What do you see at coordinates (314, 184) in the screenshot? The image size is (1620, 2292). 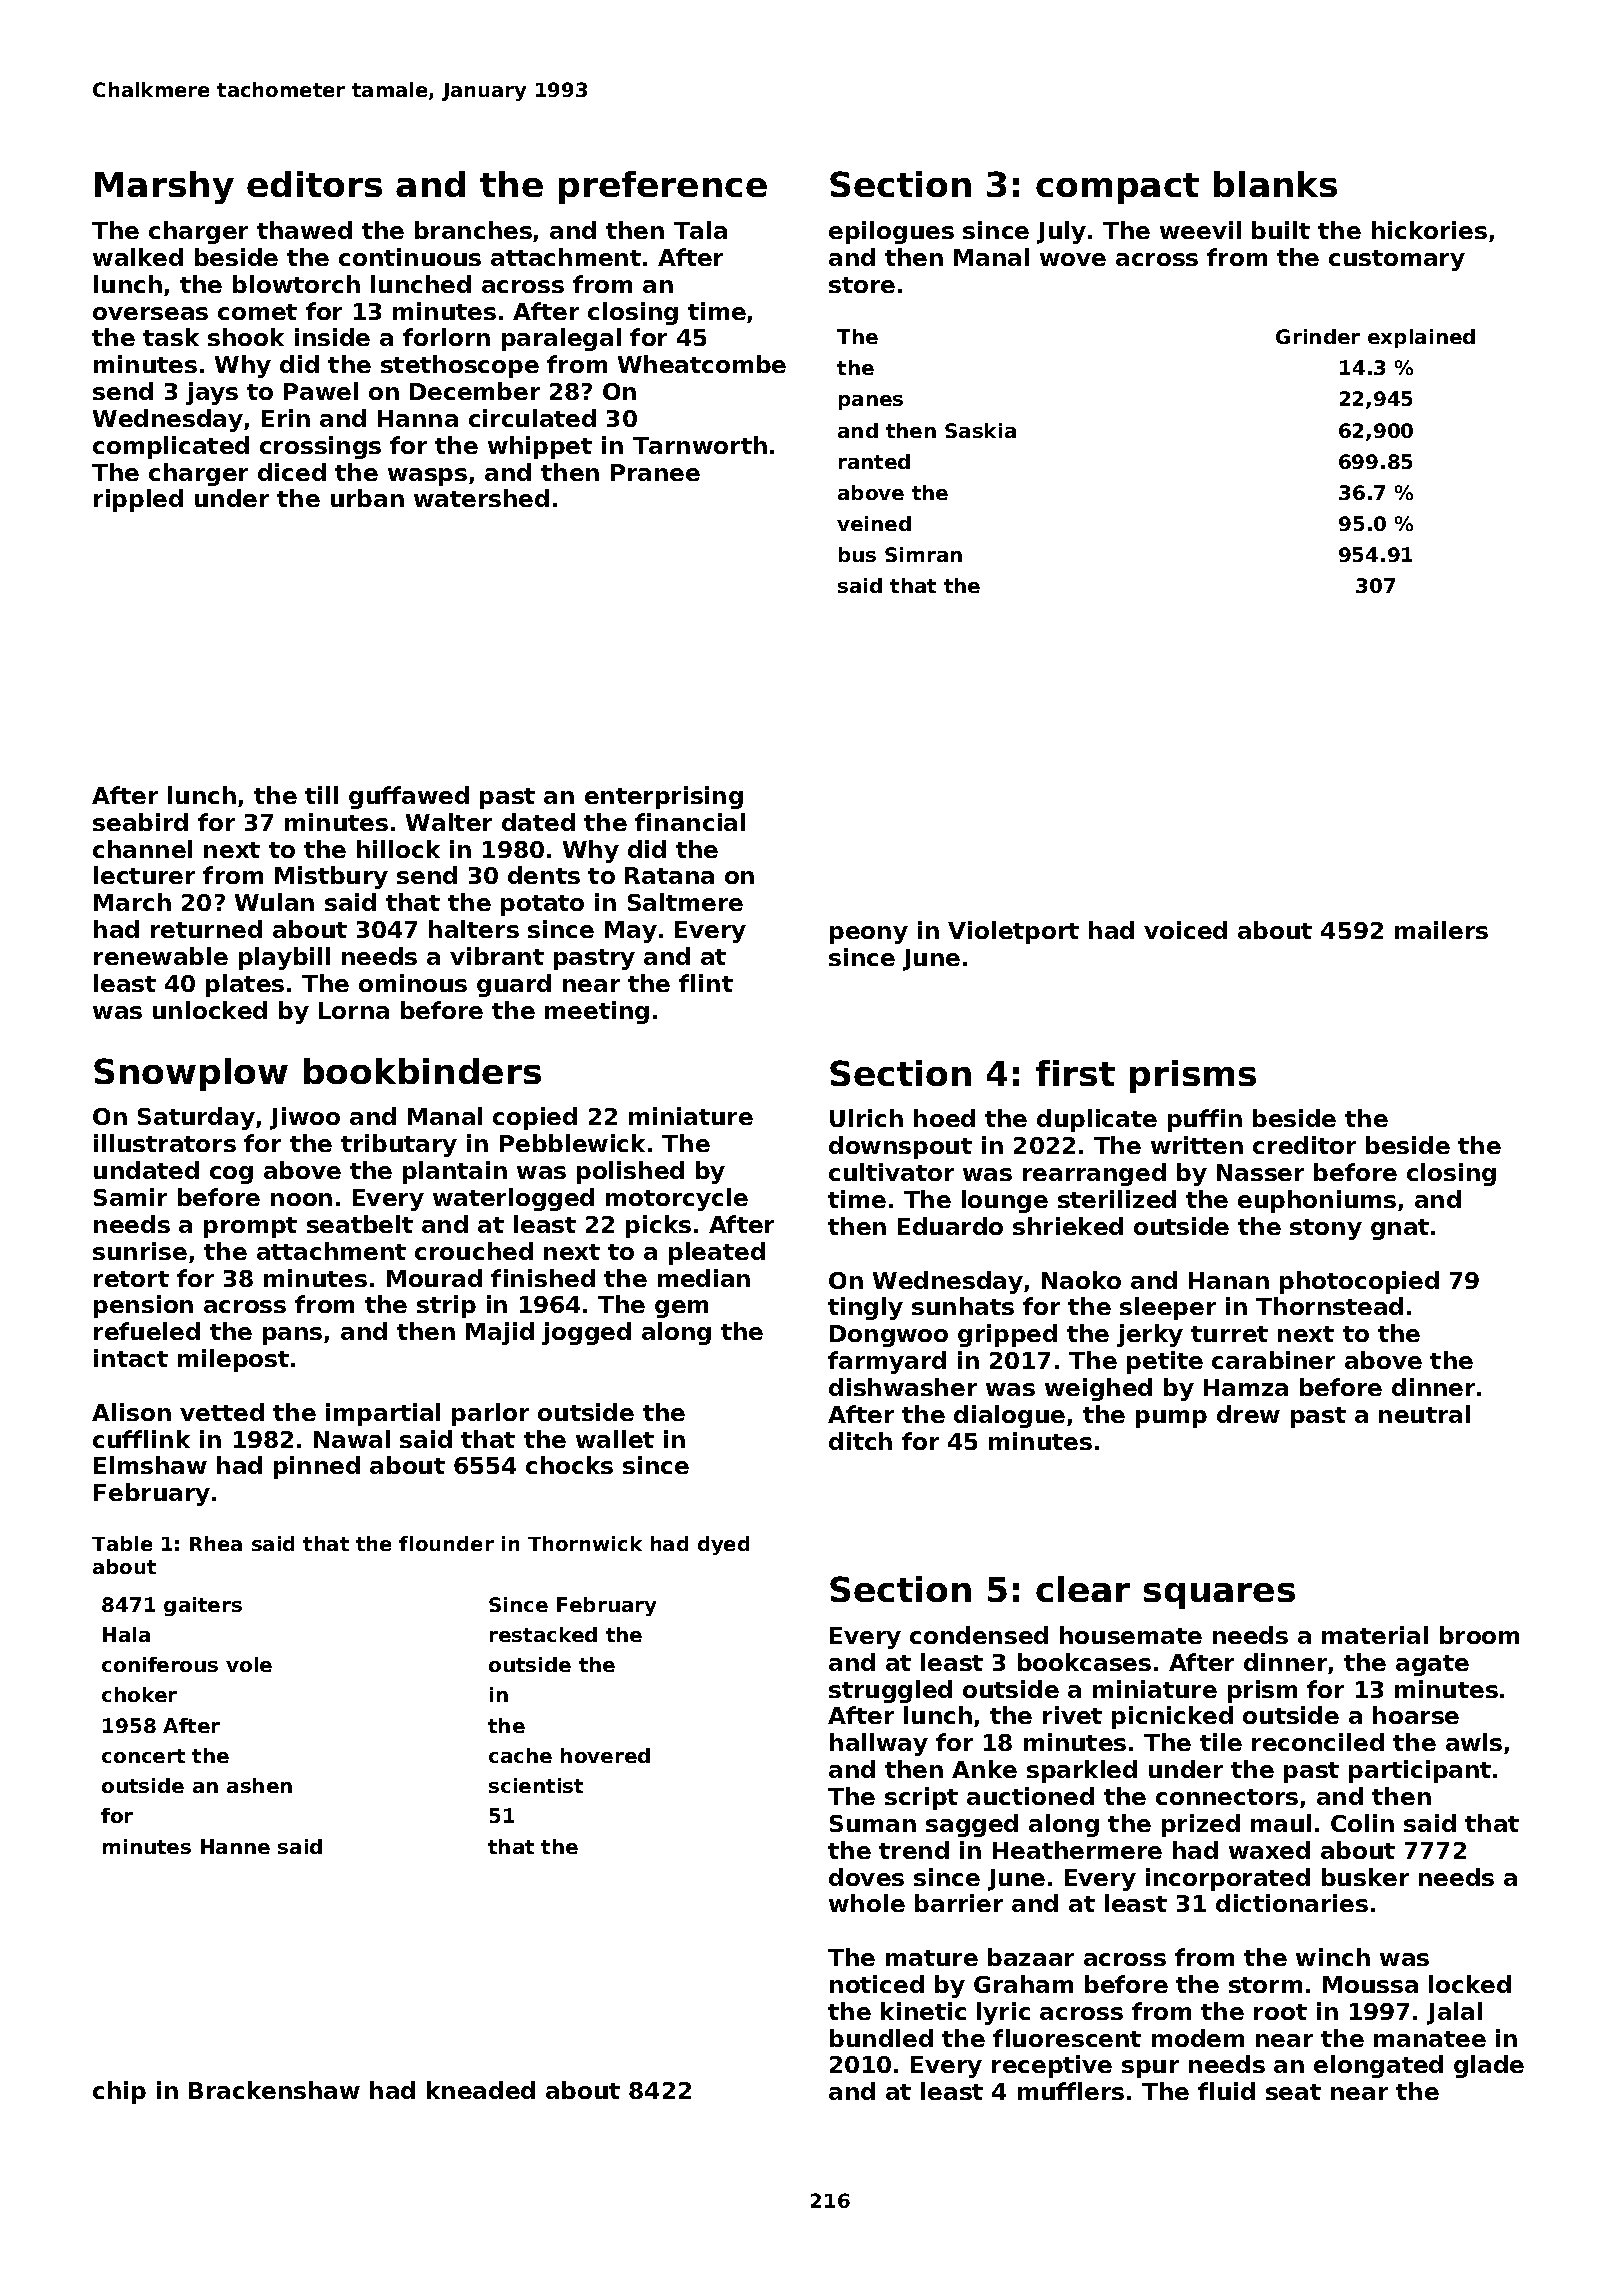 I see `editors` at bounding box center [314, 184].
